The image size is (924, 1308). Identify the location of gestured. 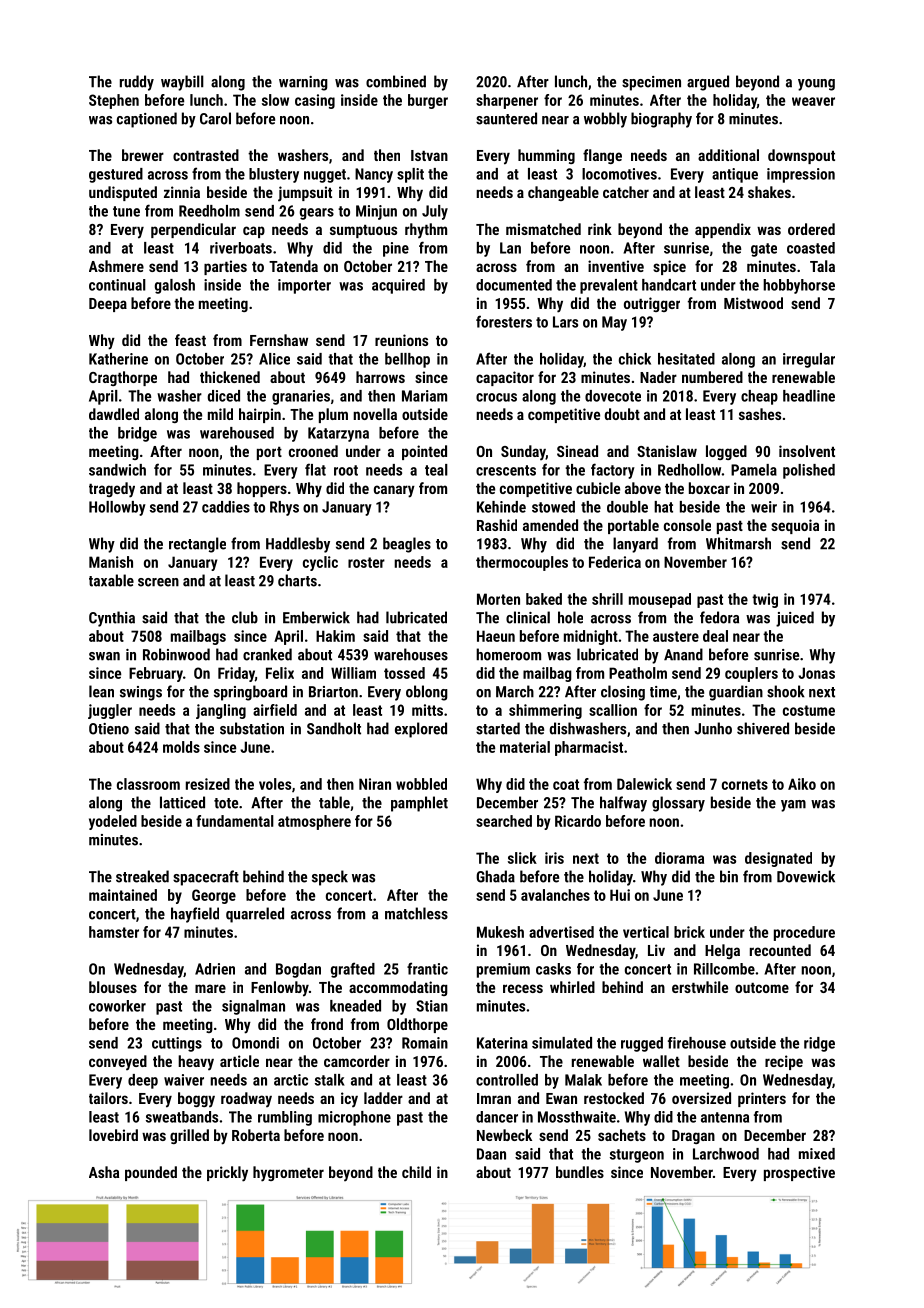
(116, 175).
